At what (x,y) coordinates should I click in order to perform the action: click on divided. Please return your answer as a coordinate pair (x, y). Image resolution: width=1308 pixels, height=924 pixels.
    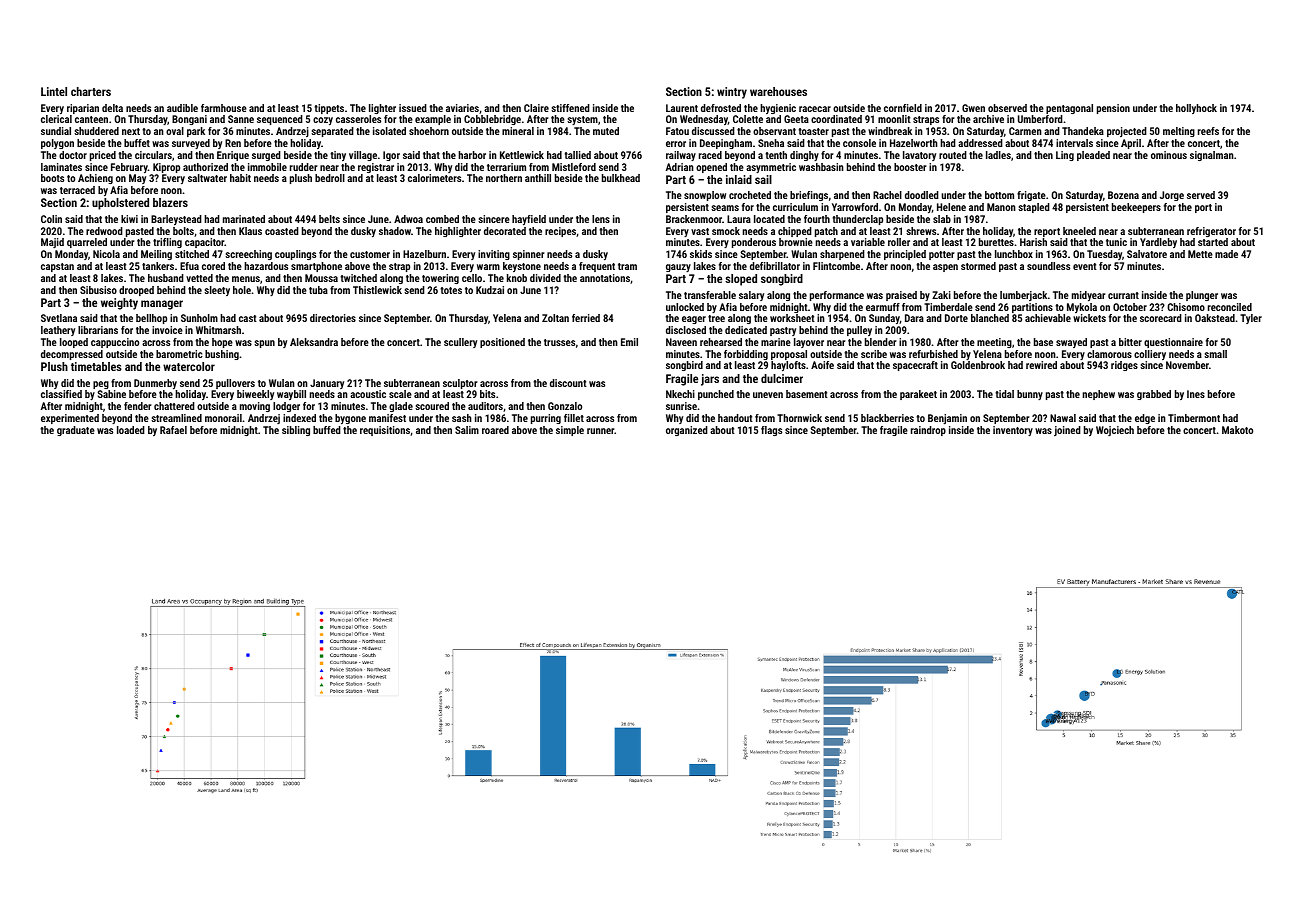
    Looking at the image, I should click on (545, 278).
